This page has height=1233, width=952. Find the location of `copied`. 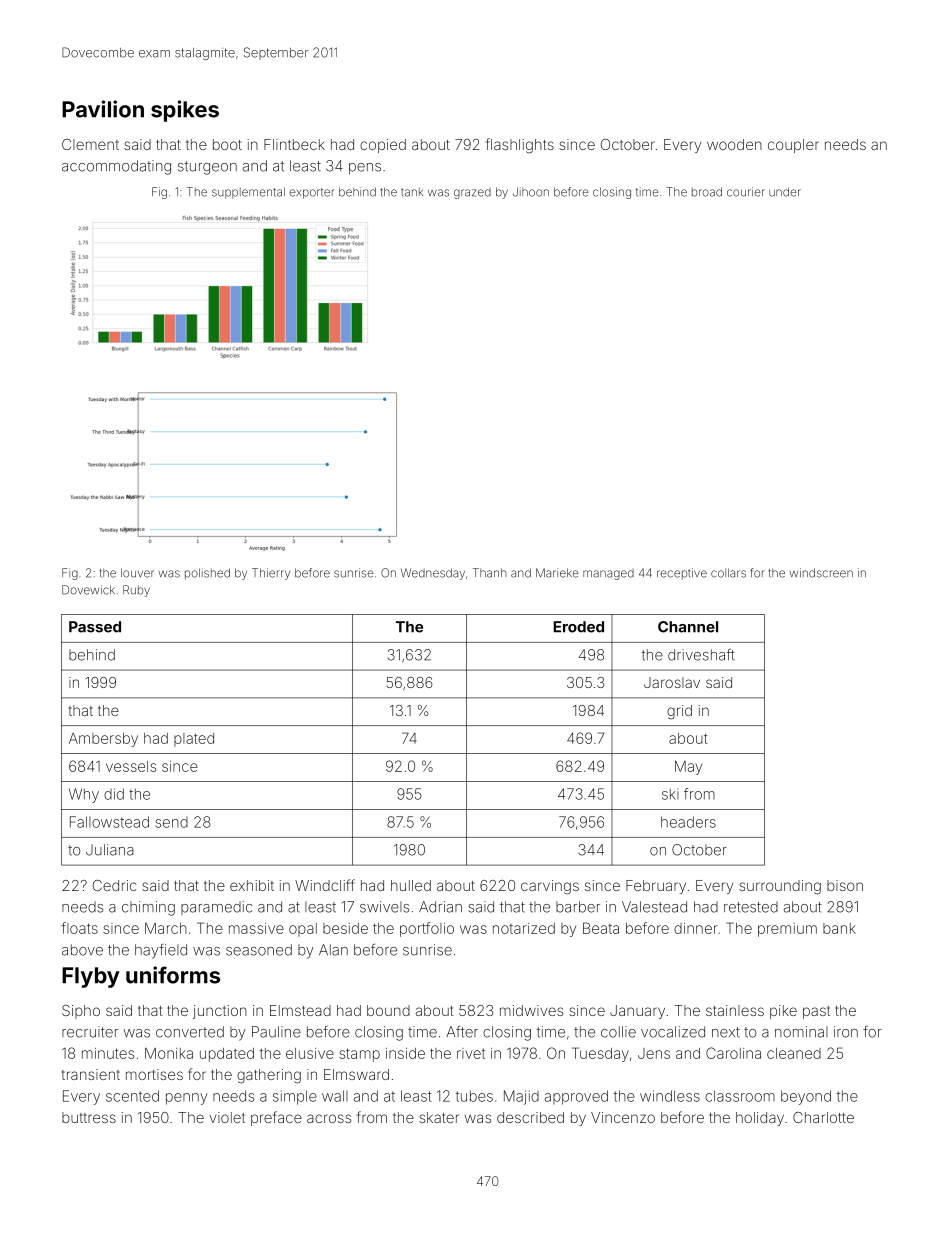

copied is located at coordinates (383, 146).
